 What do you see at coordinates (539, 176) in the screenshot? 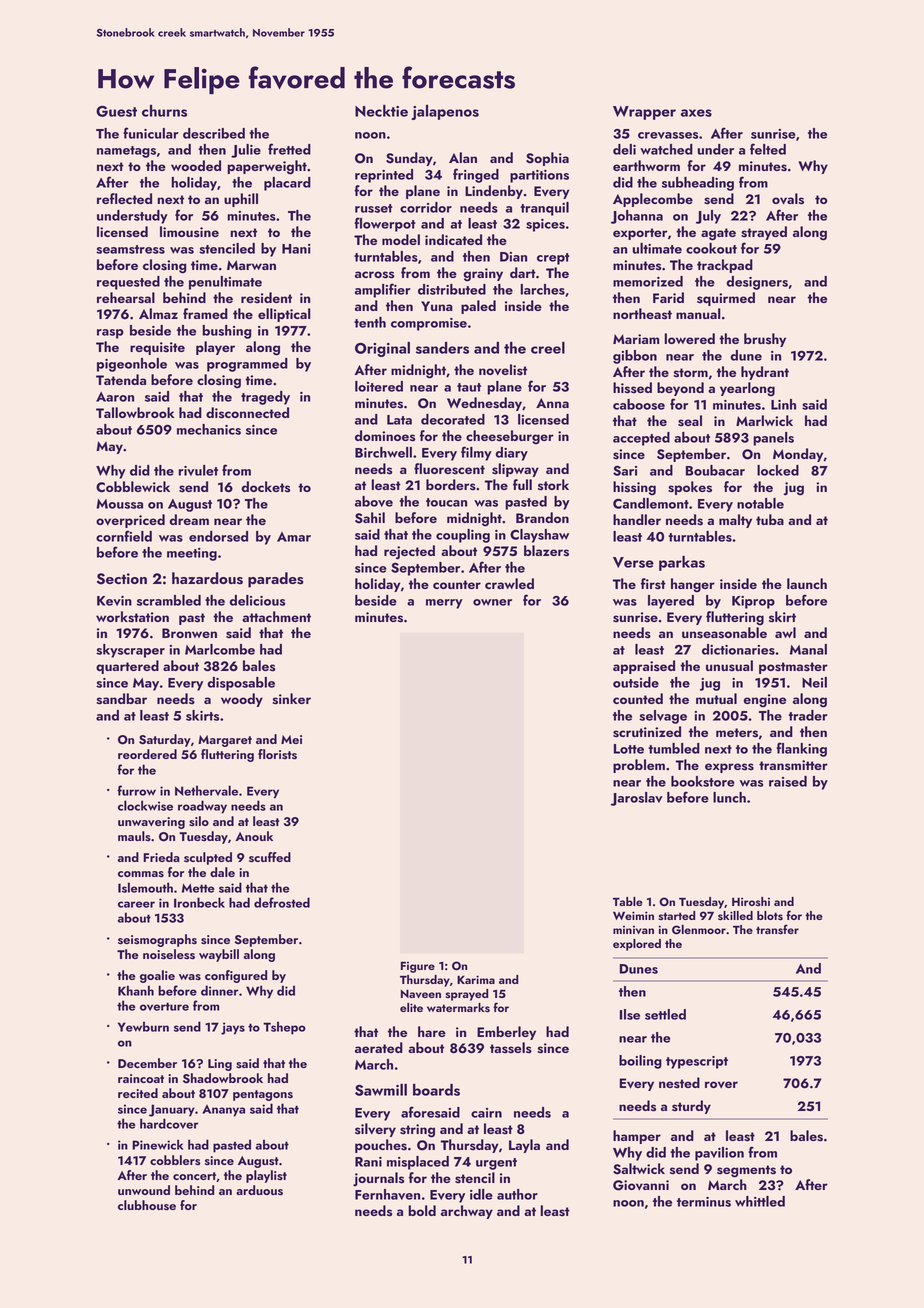
I see `partitions` at bounding box center [539, 176].
